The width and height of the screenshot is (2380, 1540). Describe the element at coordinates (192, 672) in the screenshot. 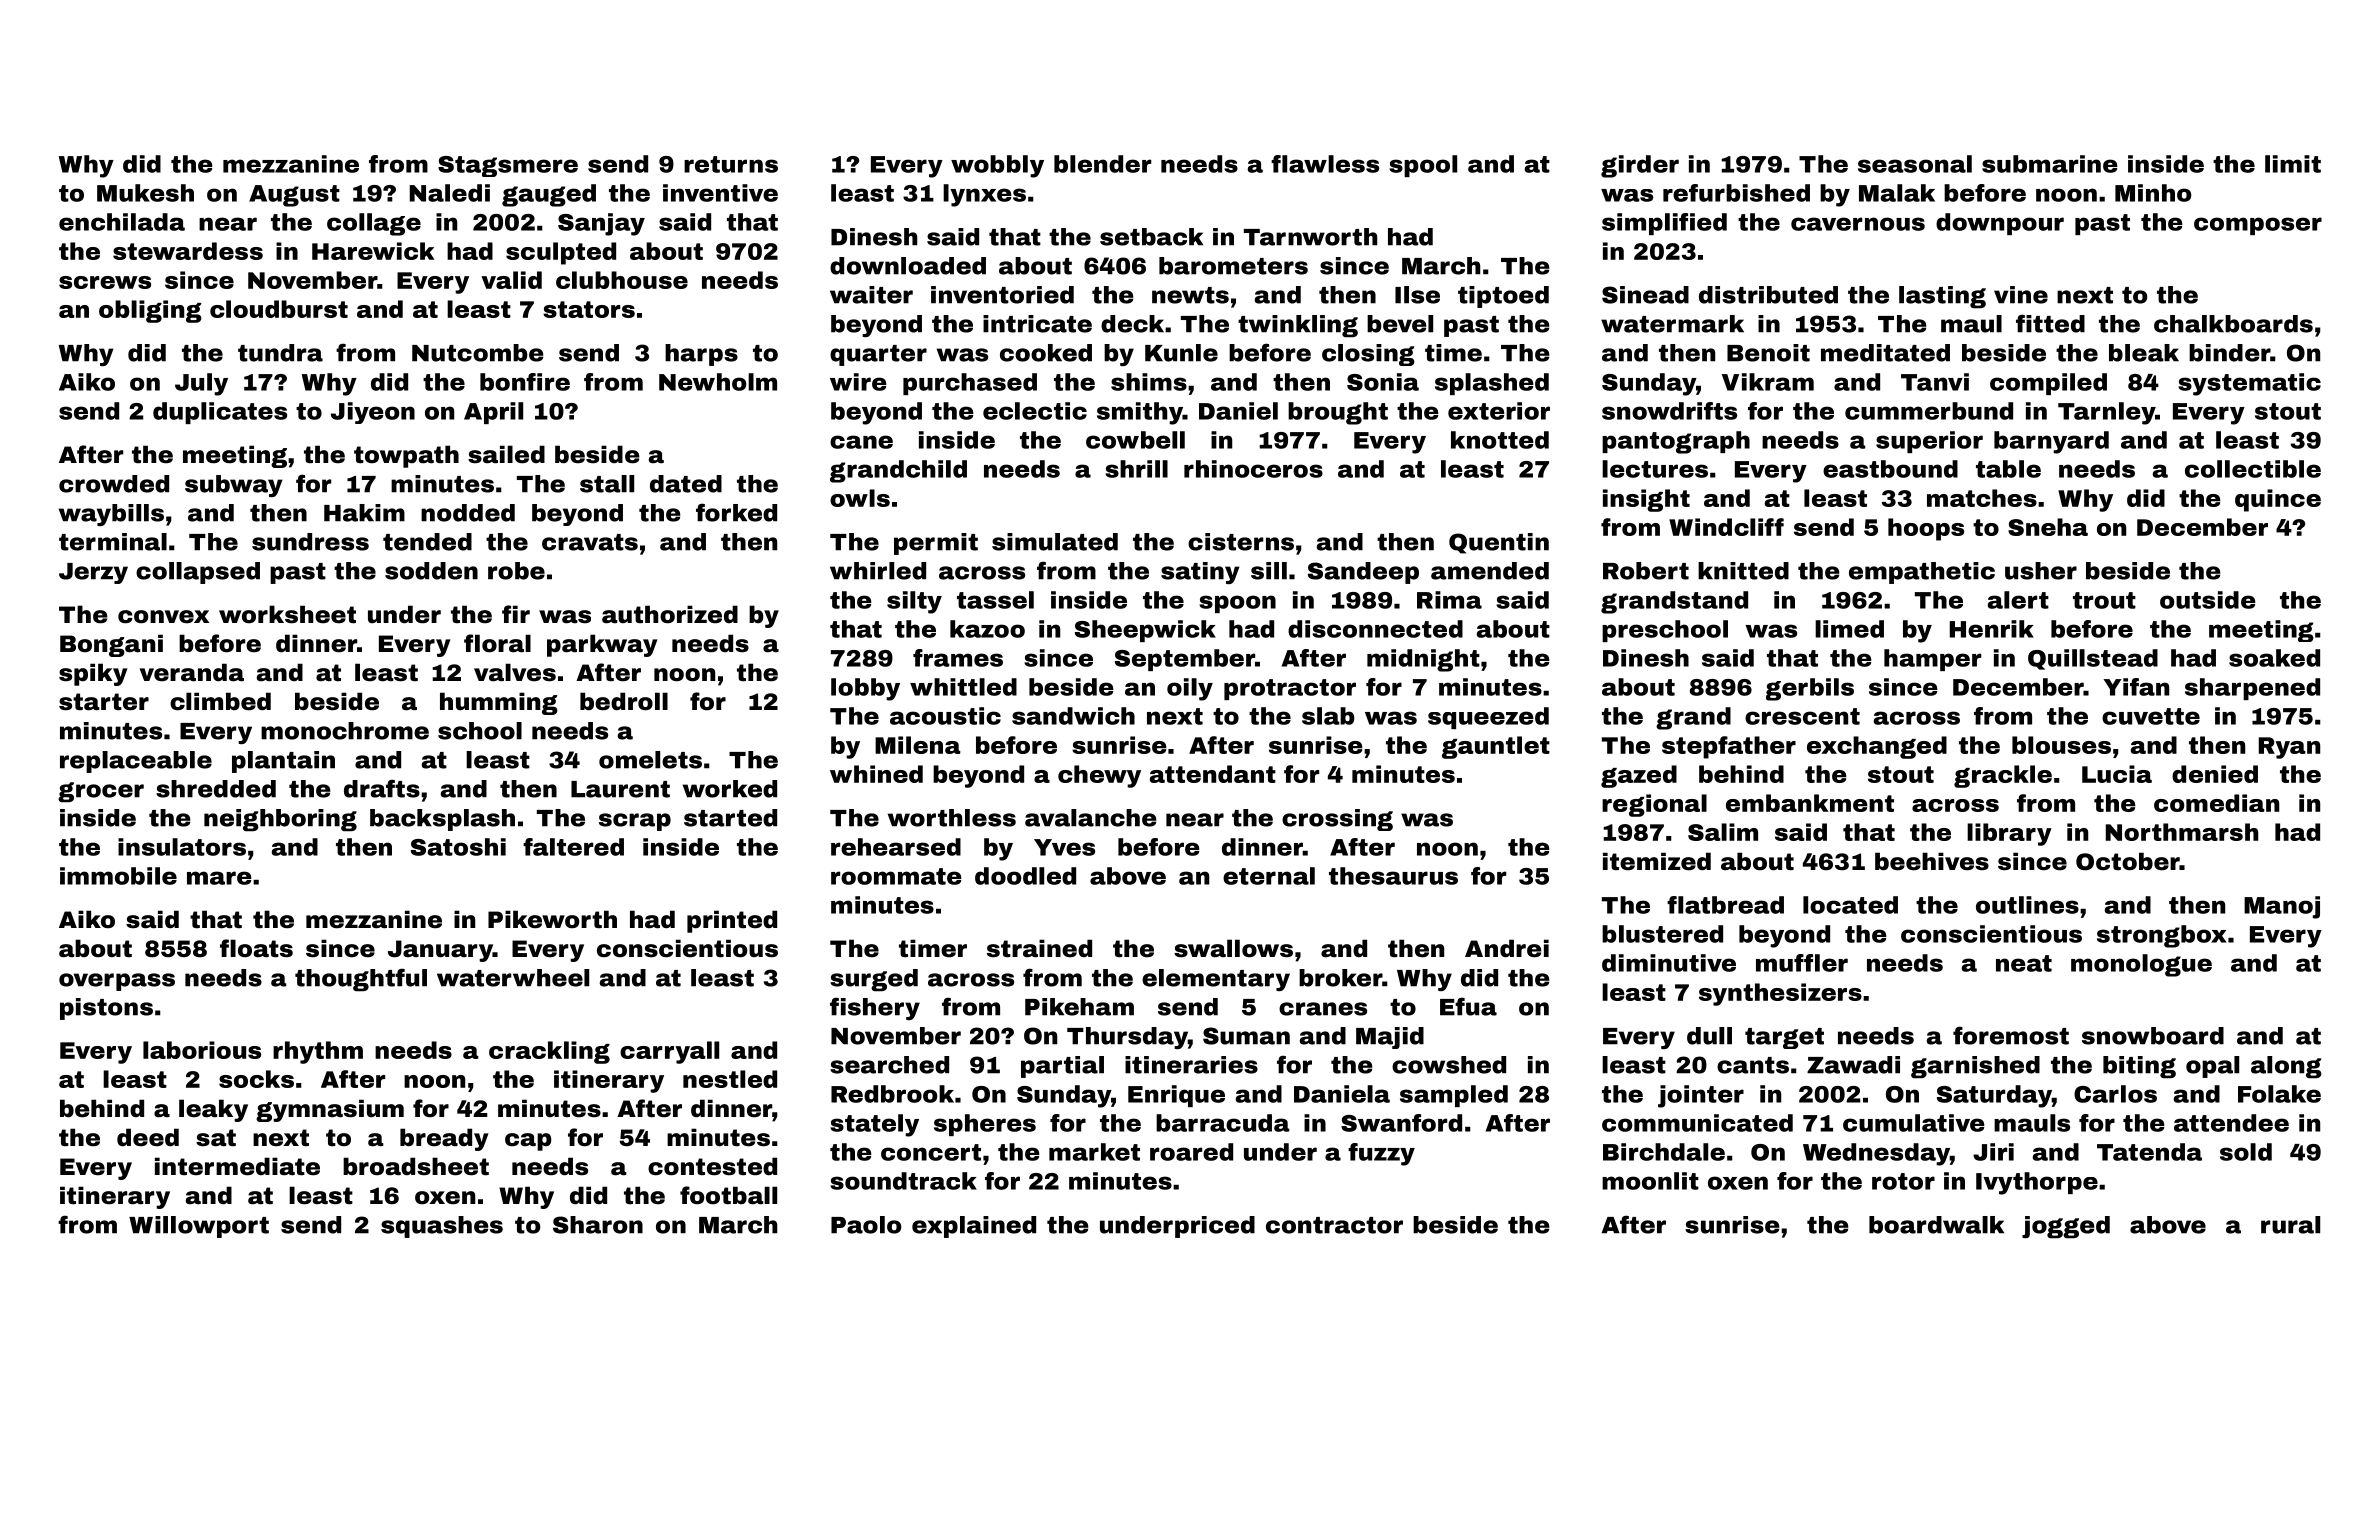

I see `veranda` at that location.
